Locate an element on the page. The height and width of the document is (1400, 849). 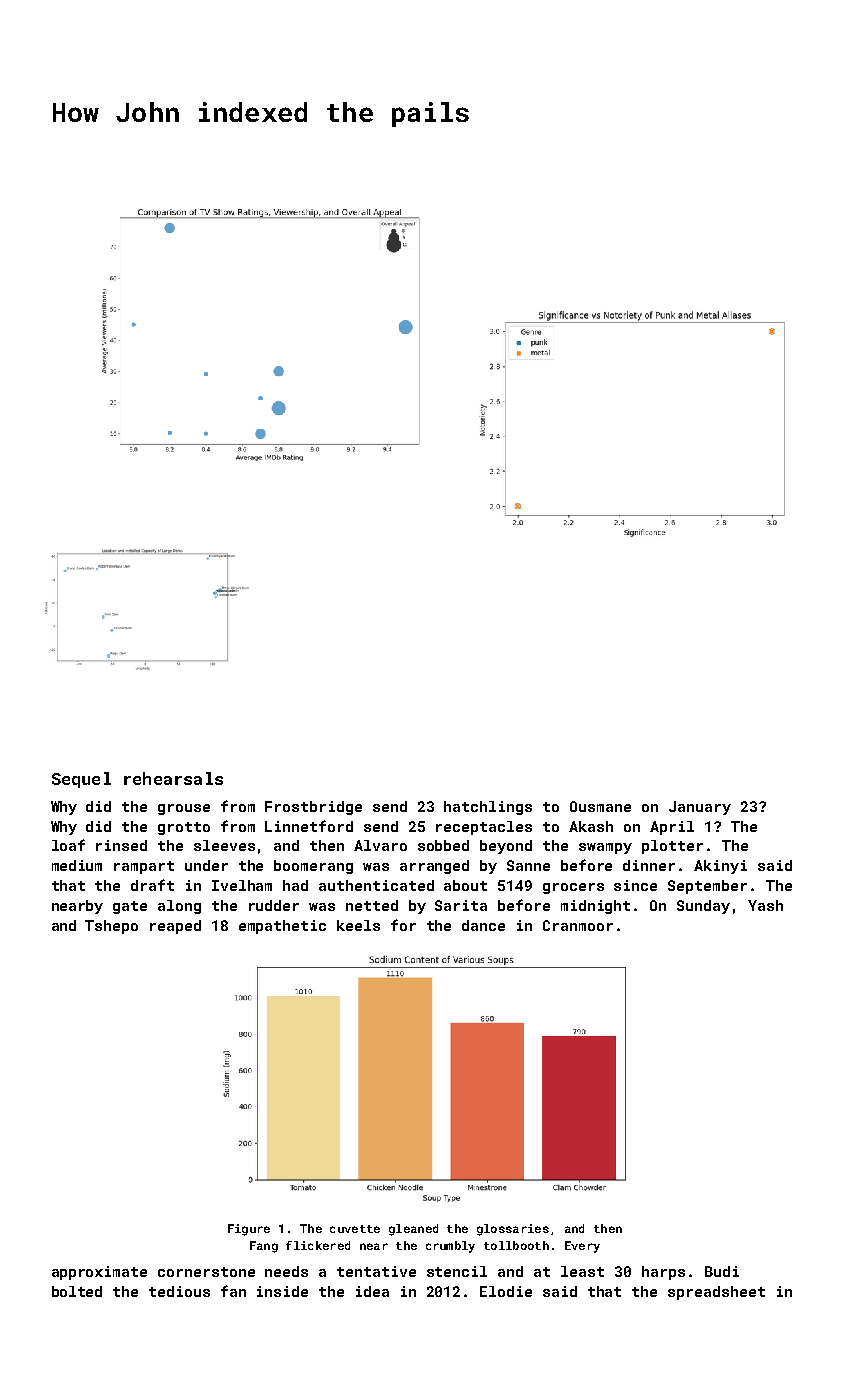
keels is located at coordinates (358, 925).
